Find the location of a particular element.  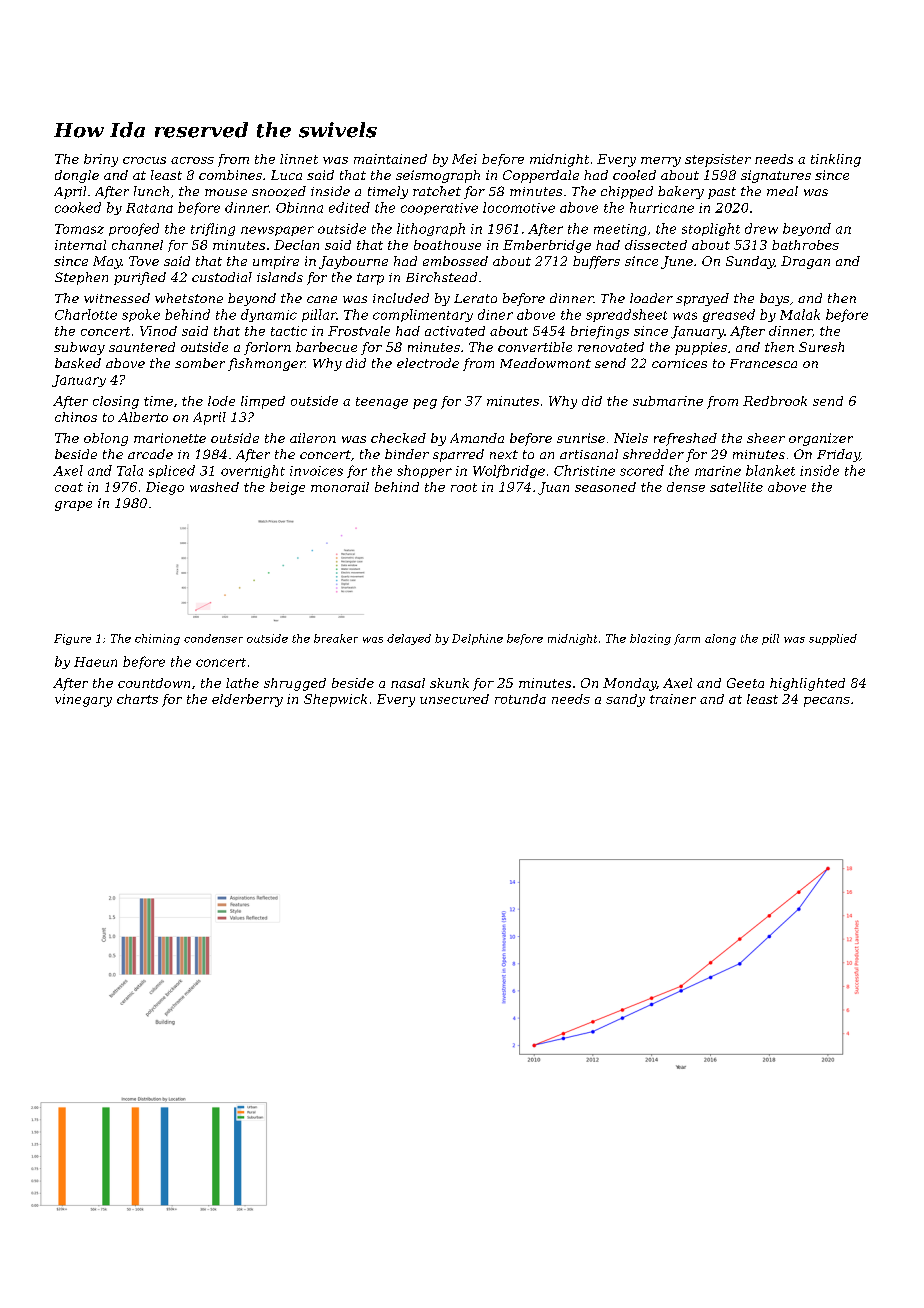

Meadowmont is located at coordinates (545, 363).
